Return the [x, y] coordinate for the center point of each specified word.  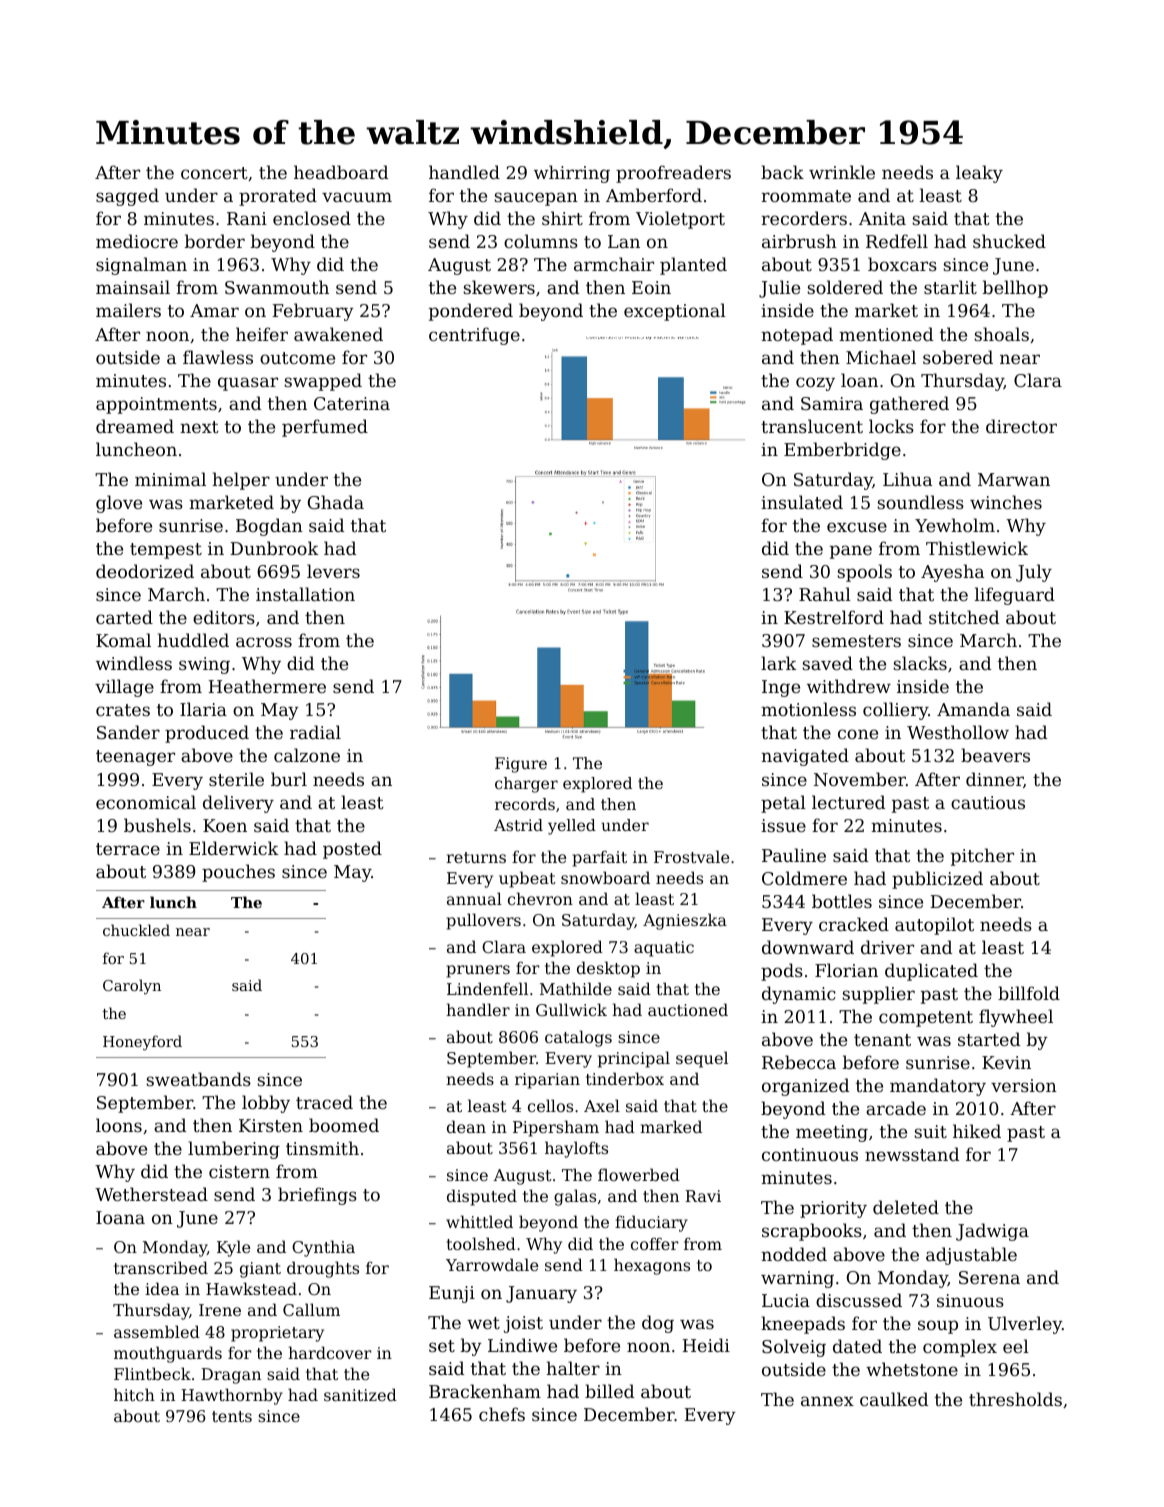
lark [779, 663]
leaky [979, 174]
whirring [572, 174]
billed [609, 1391]
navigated [805, 757]
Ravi [703, 1196]
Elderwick [234, 848]
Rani [247, 218]
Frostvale [691, 856]
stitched [964, 617]
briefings [317, 1196]
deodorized [145, 571]
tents [232, 1416]
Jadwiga [992, 1232]
